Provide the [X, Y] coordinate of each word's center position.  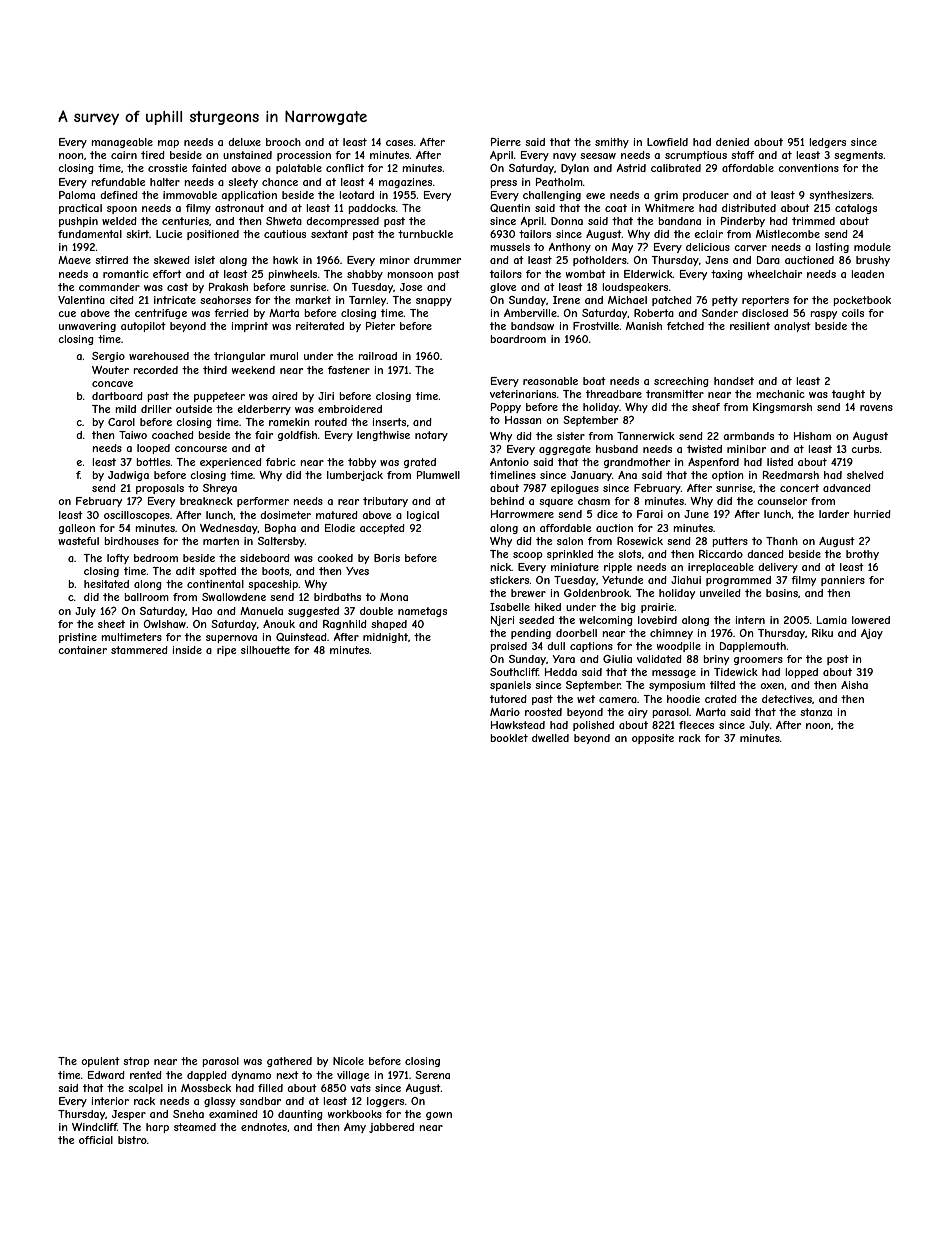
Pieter [380, 326]
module [872, 247]
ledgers [828, 143]
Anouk [279, 624]
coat [616, 208]
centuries [185, 221]
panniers [843, 581]
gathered [289, 1062]
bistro [132, 1140]
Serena [432, 1075]
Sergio [108, 357]
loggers [385, 1102]
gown [439, 1116]
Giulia [617, 659]
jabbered [391, 1128]
